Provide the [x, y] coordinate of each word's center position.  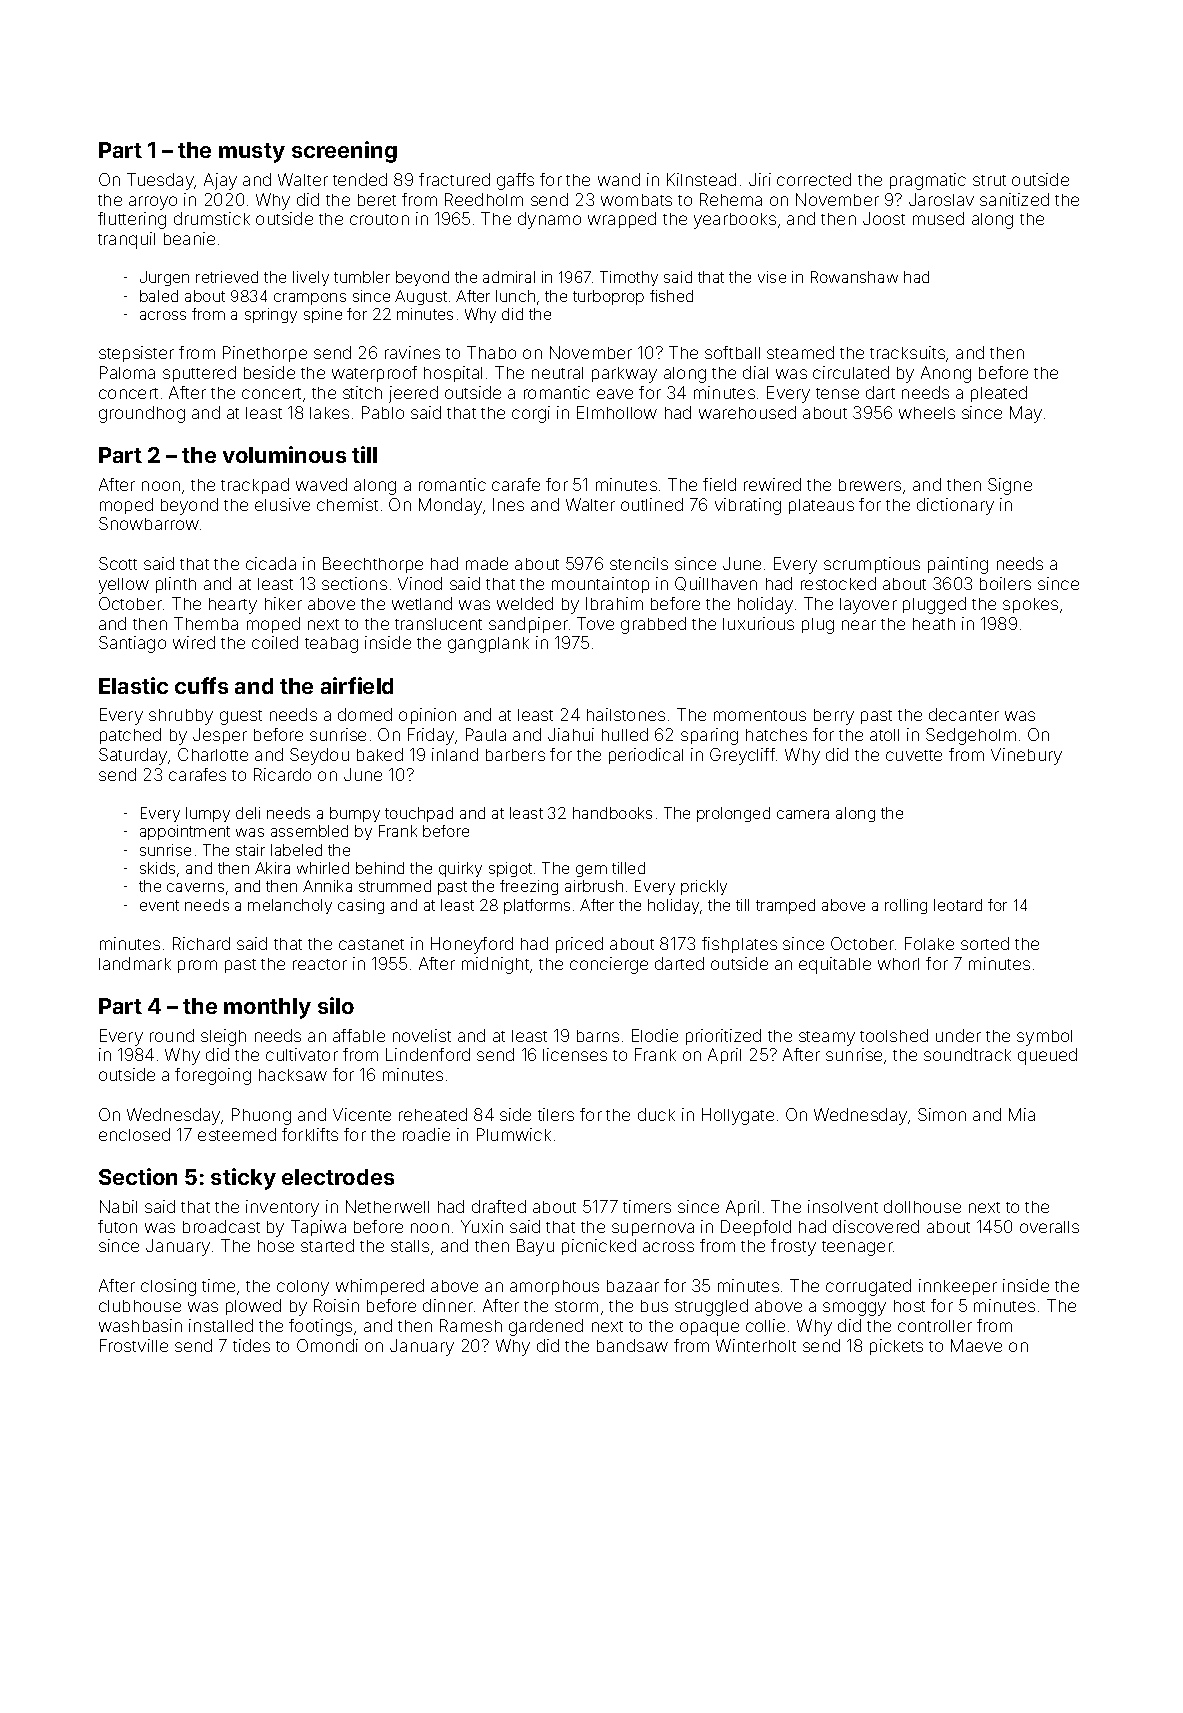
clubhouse [140, 1306]
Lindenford [428, 1054]
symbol [1044, 1038]
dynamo [549, 220]
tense [837, 393]
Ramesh [471, 1325]
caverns [195, 887]
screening [344, 152]
